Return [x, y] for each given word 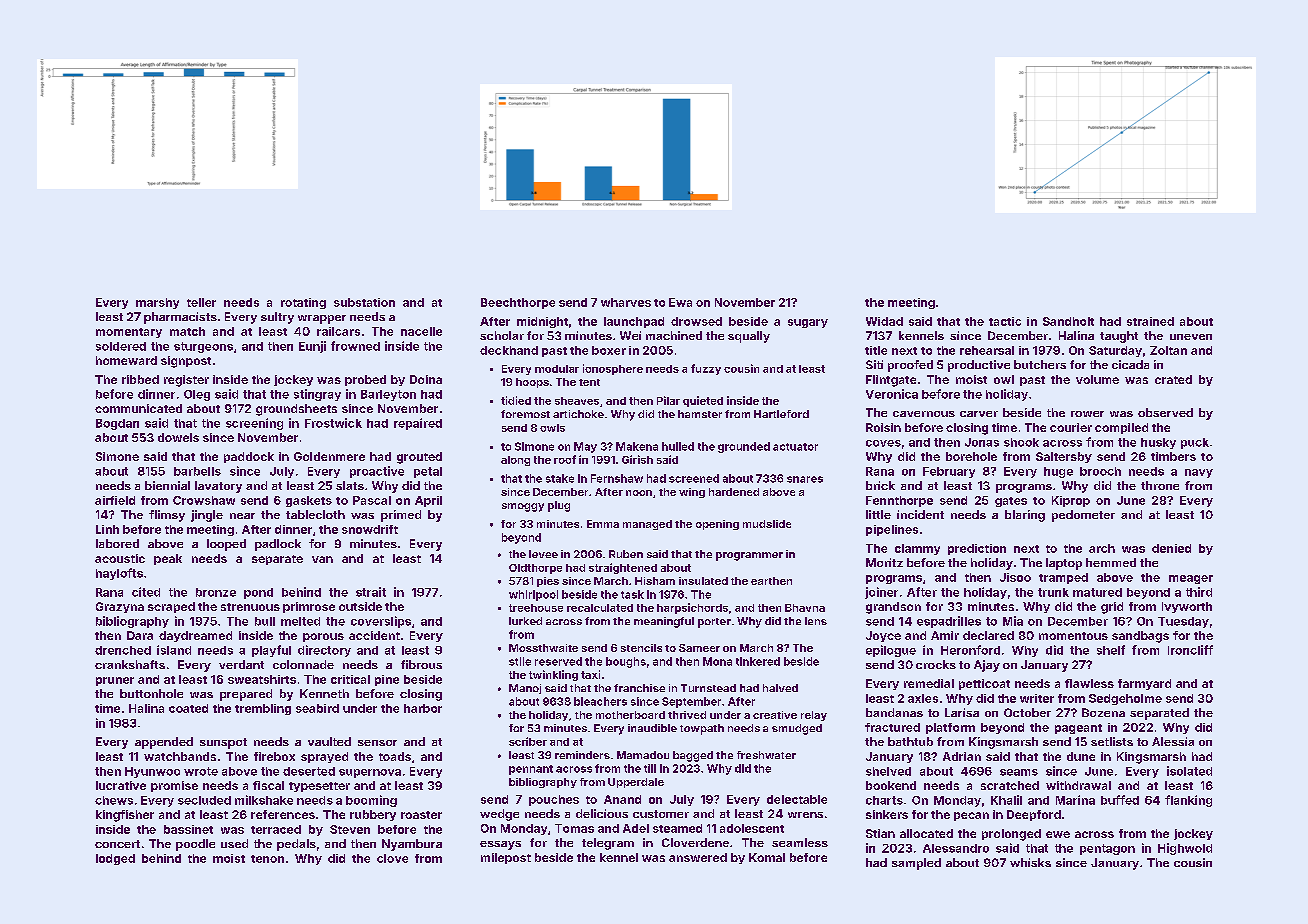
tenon [267, 859]
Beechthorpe [518, 303]
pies [548, 582]
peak [168, 559]
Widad [884, 321]
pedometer [1083, 516]
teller [201, 302]
